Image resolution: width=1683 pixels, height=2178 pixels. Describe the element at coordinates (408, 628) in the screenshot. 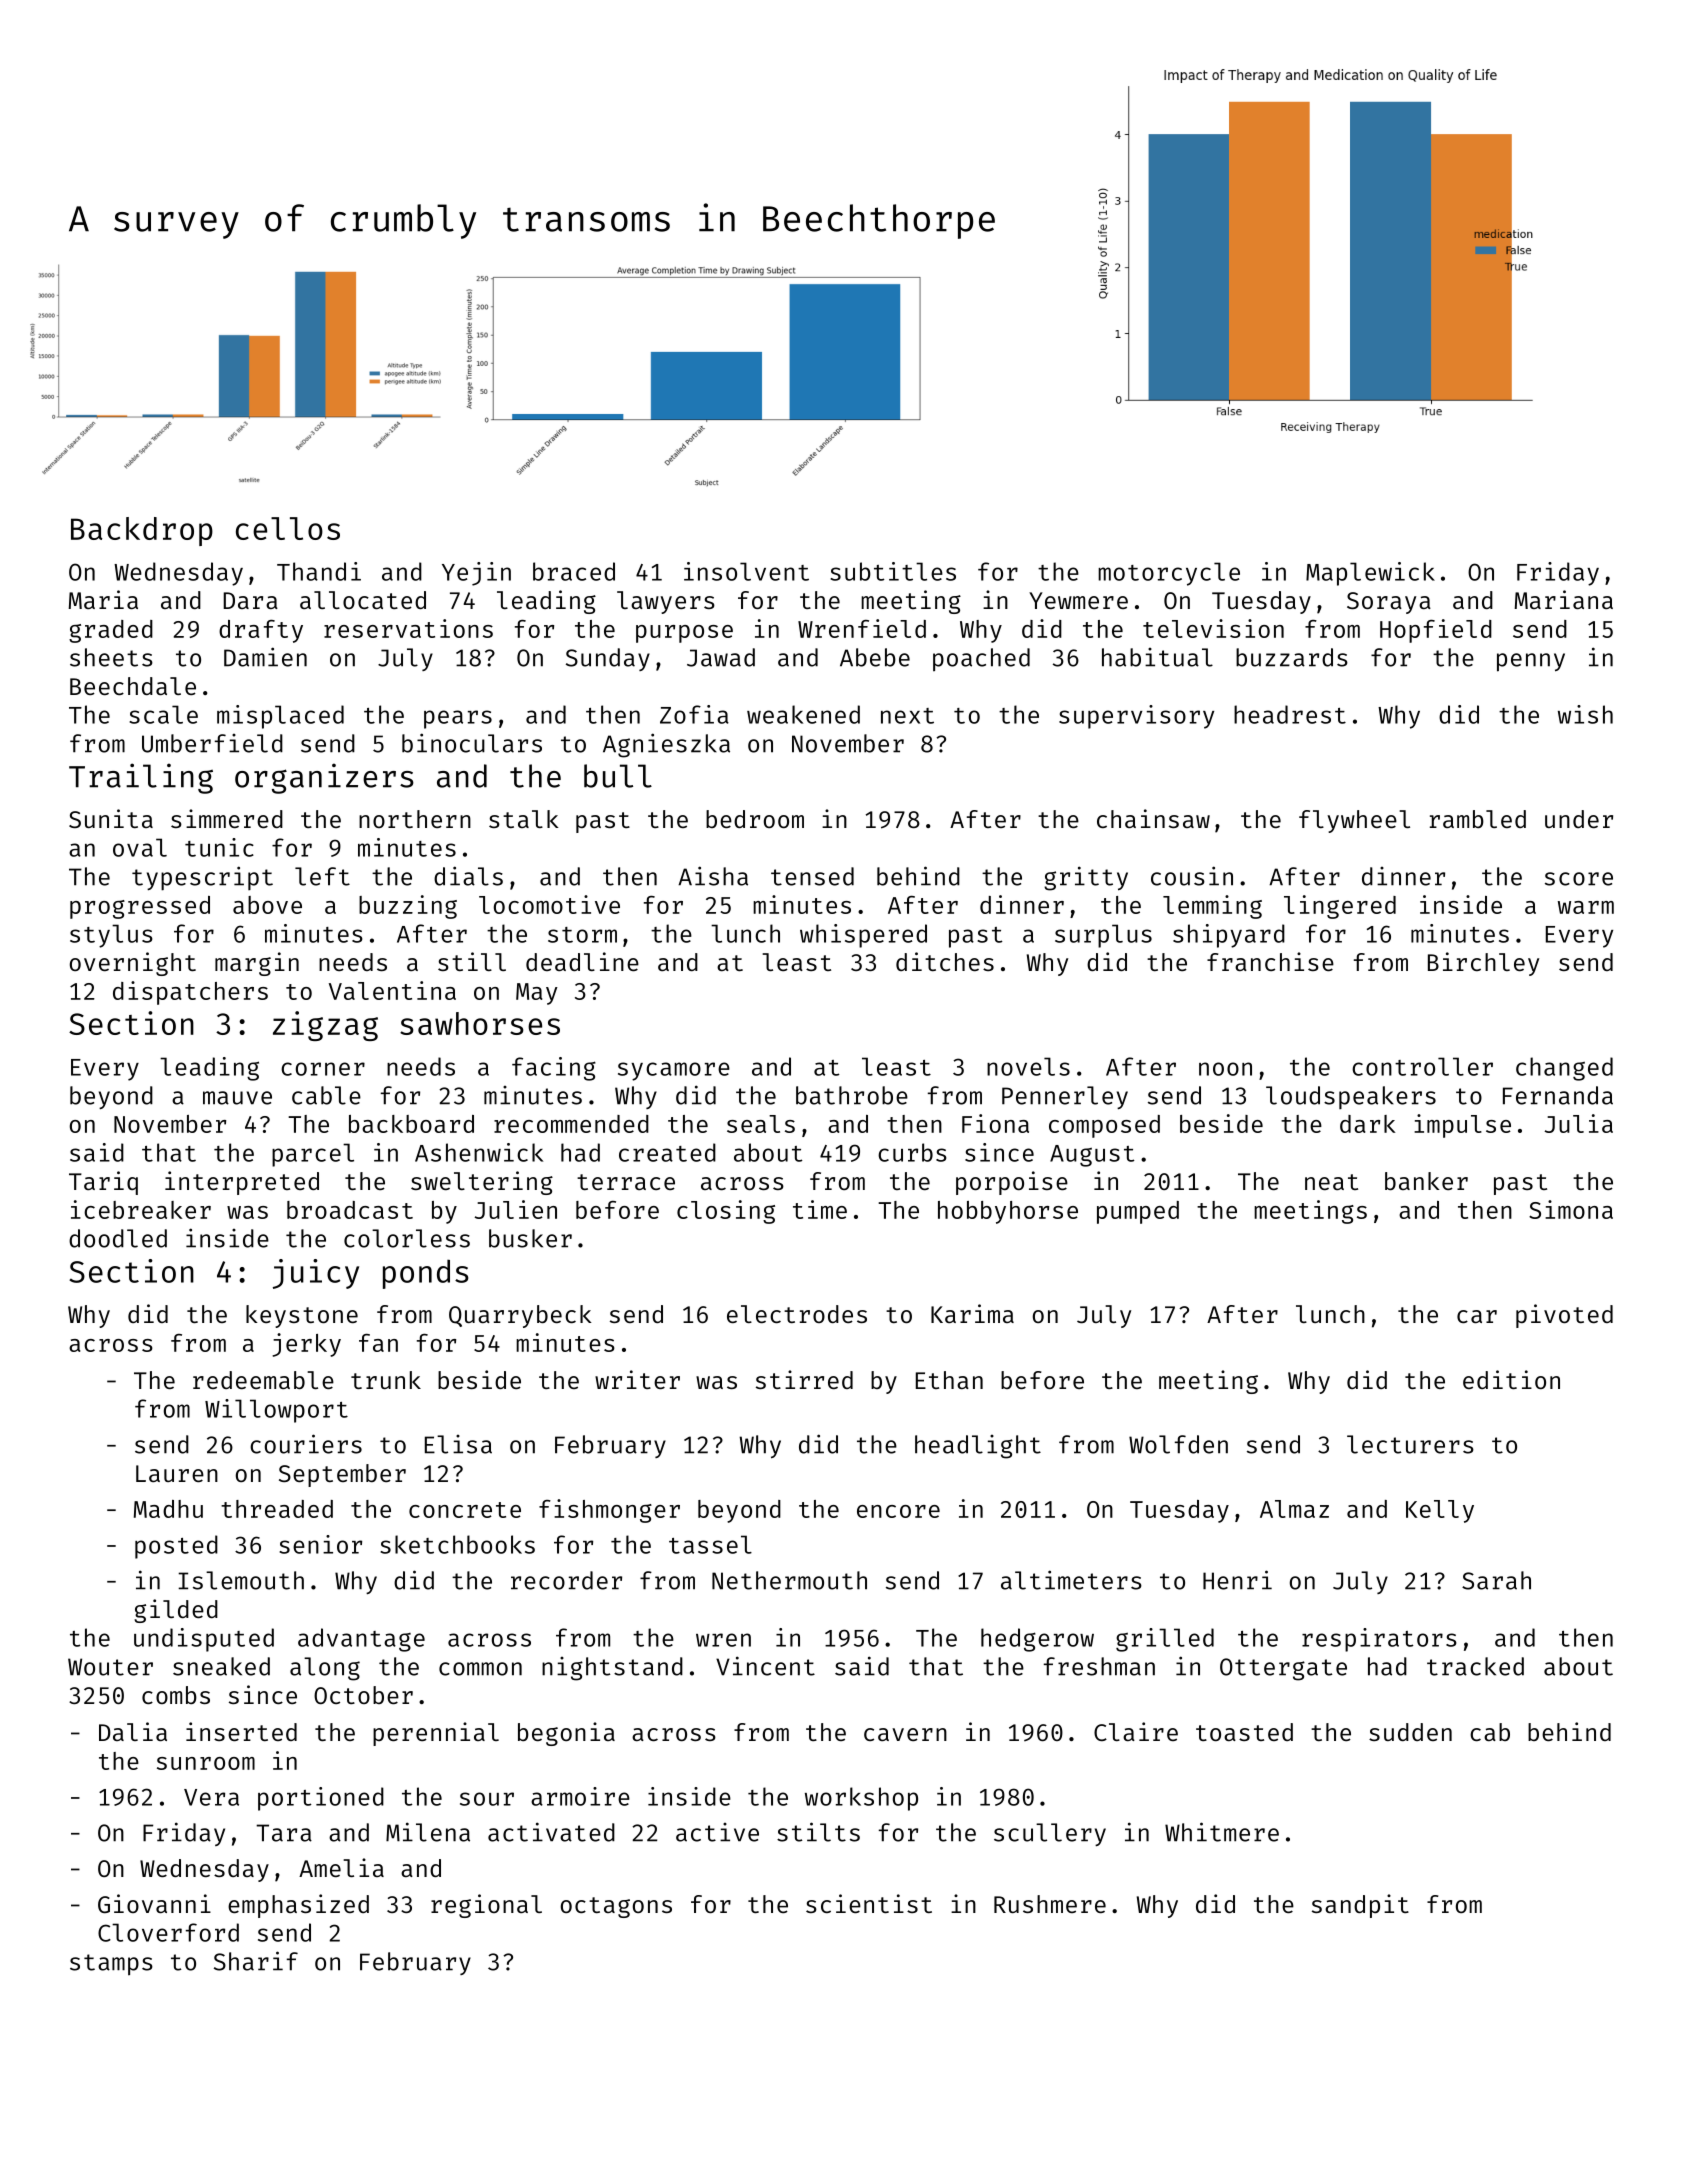

I see `reservations` at that location.
